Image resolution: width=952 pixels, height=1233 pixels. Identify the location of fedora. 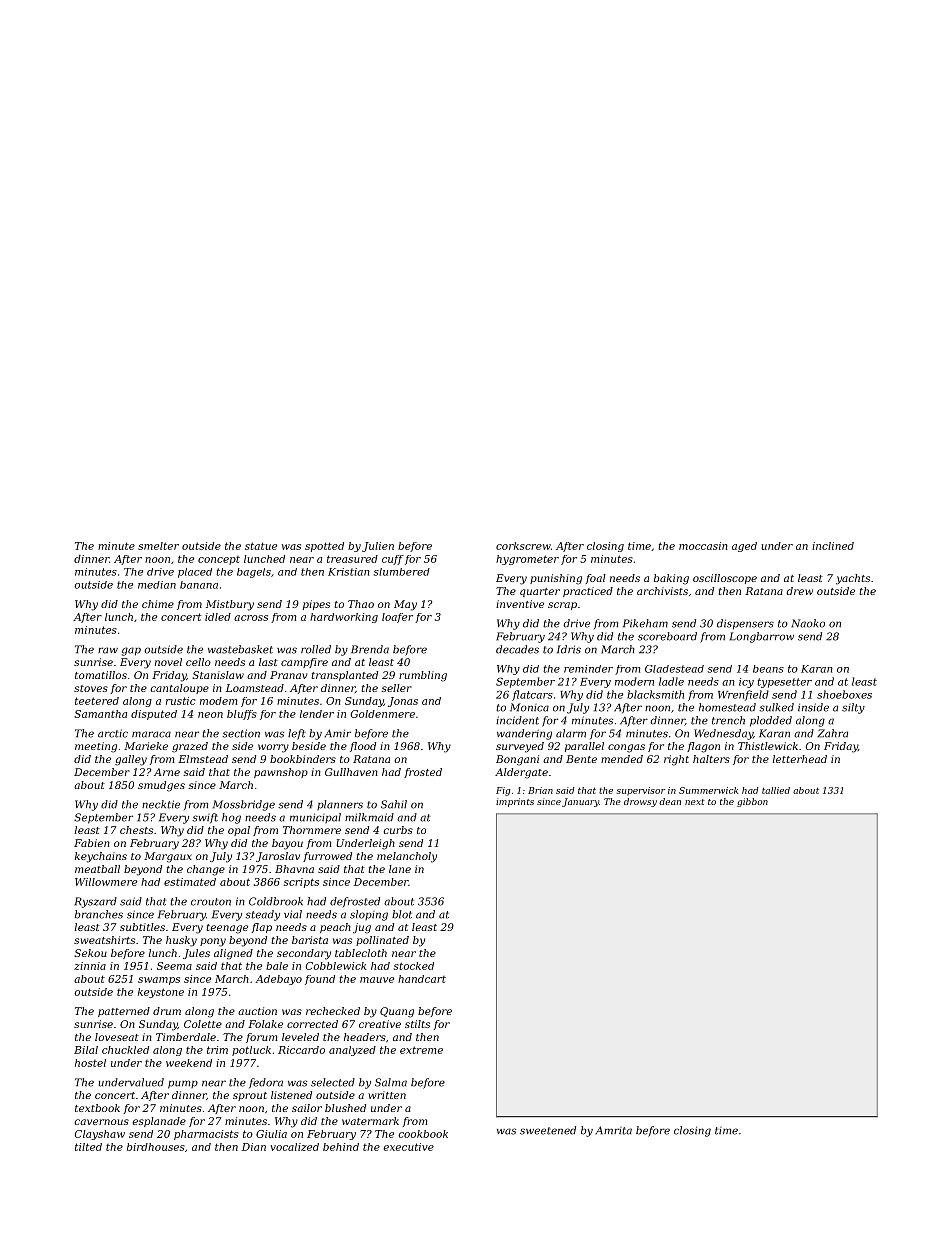
(266, 1083).
